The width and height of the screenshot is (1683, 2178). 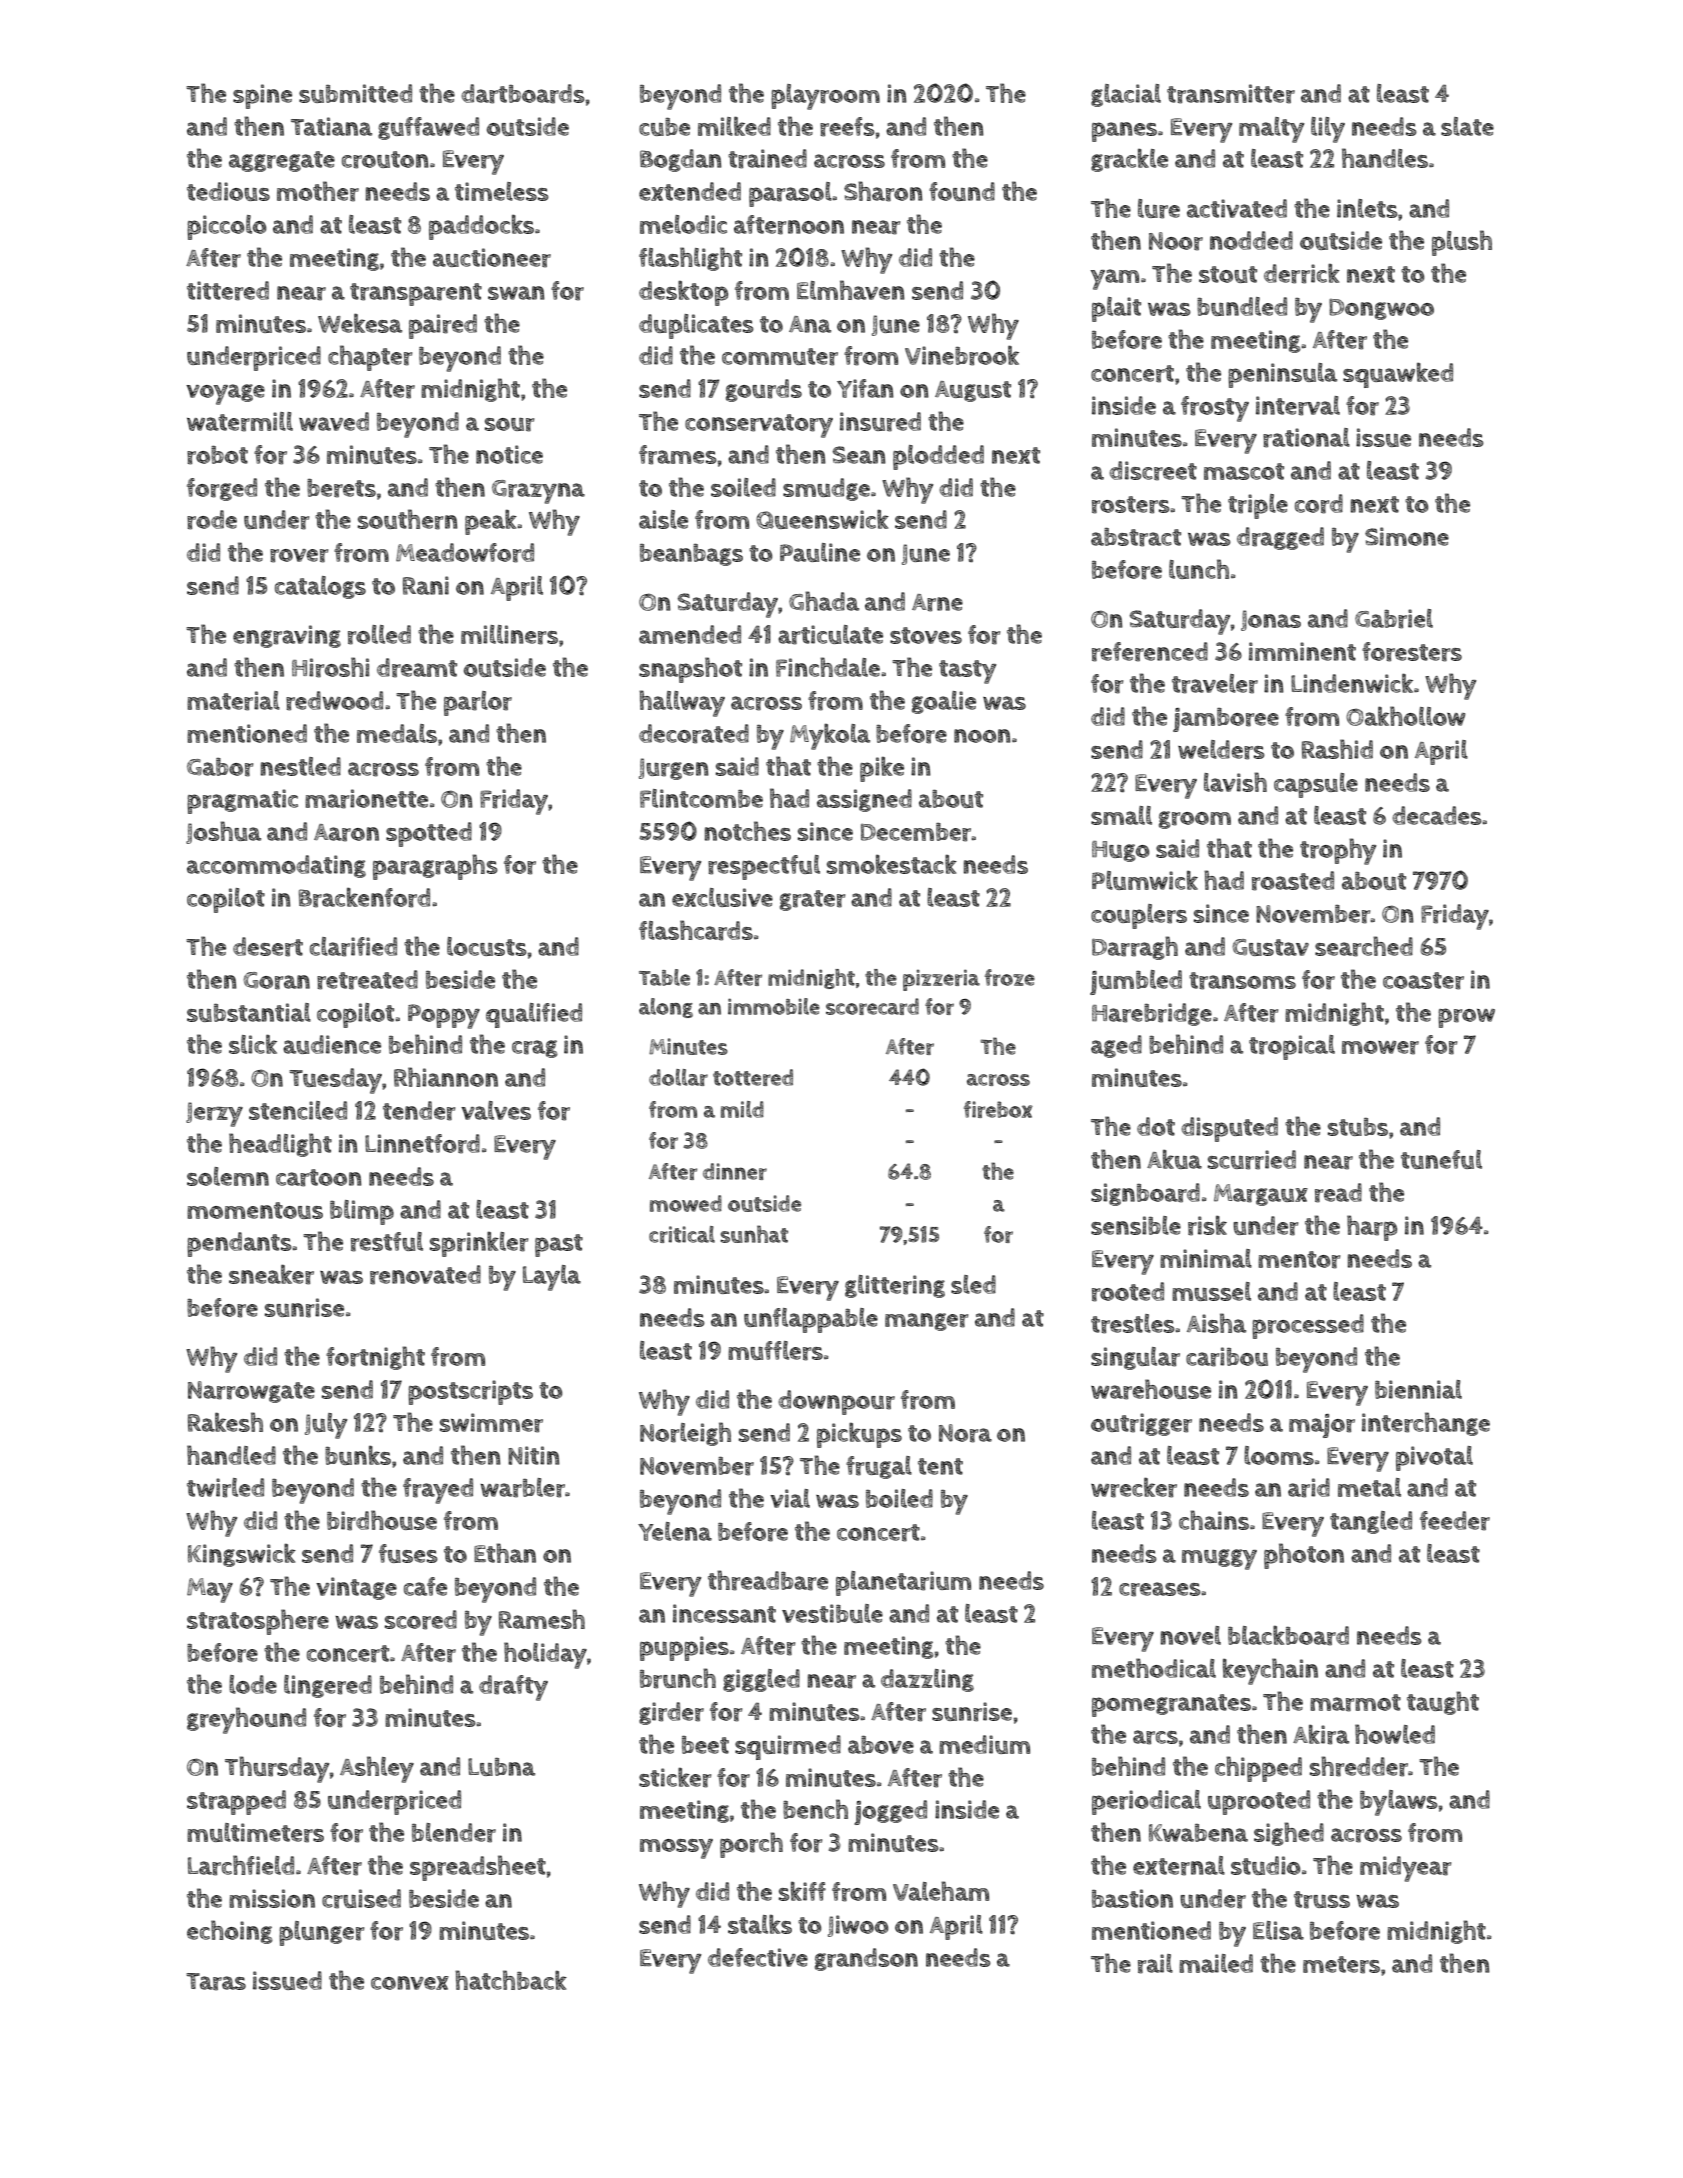 I want to click on grandson, so click(x=866, y=1959).
